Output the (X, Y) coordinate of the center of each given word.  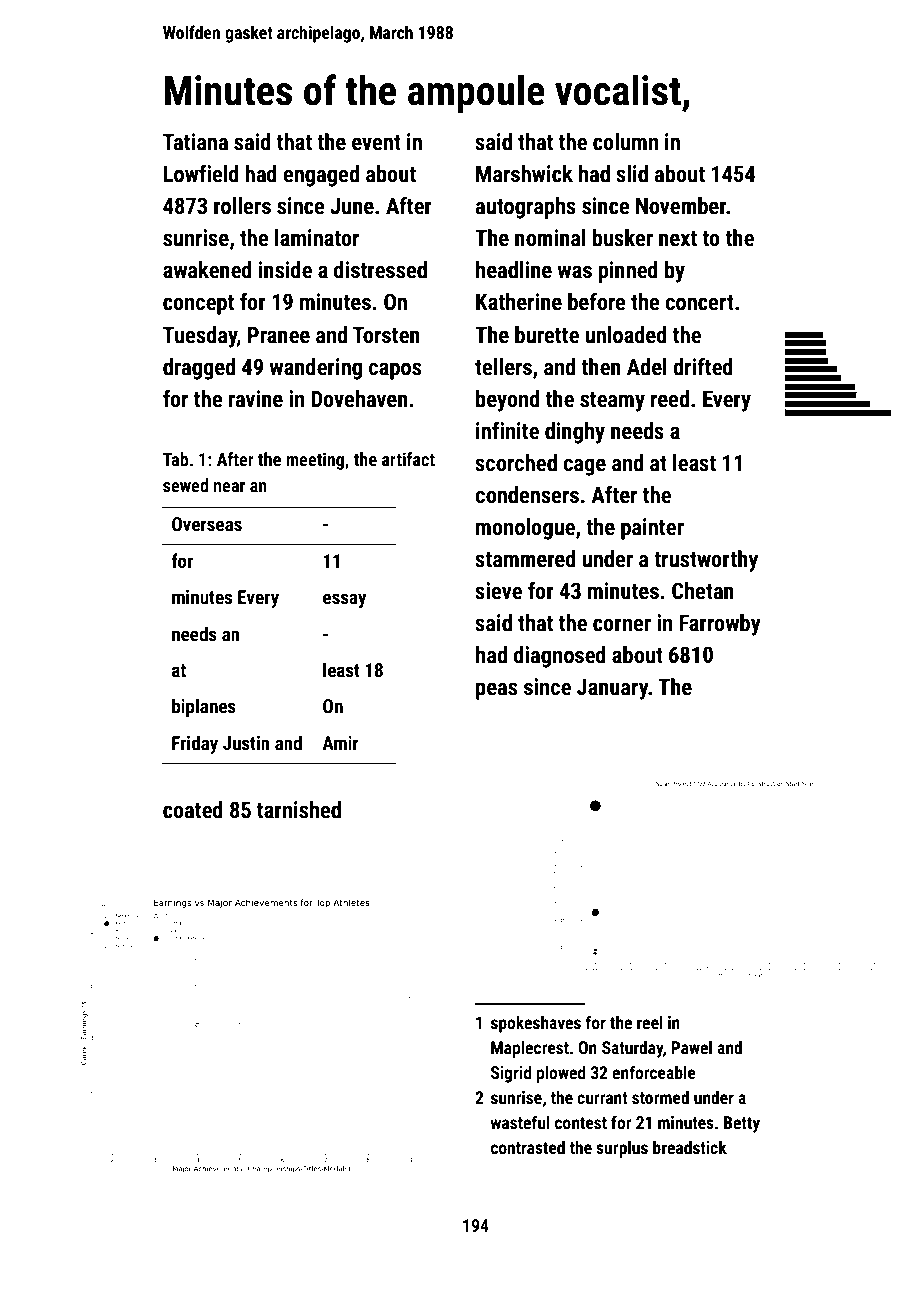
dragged (199, 369)
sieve (499, 591)
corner (622, 625)
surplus (622, 1149)
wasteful (520, 1122)
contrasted (528, 1147)
